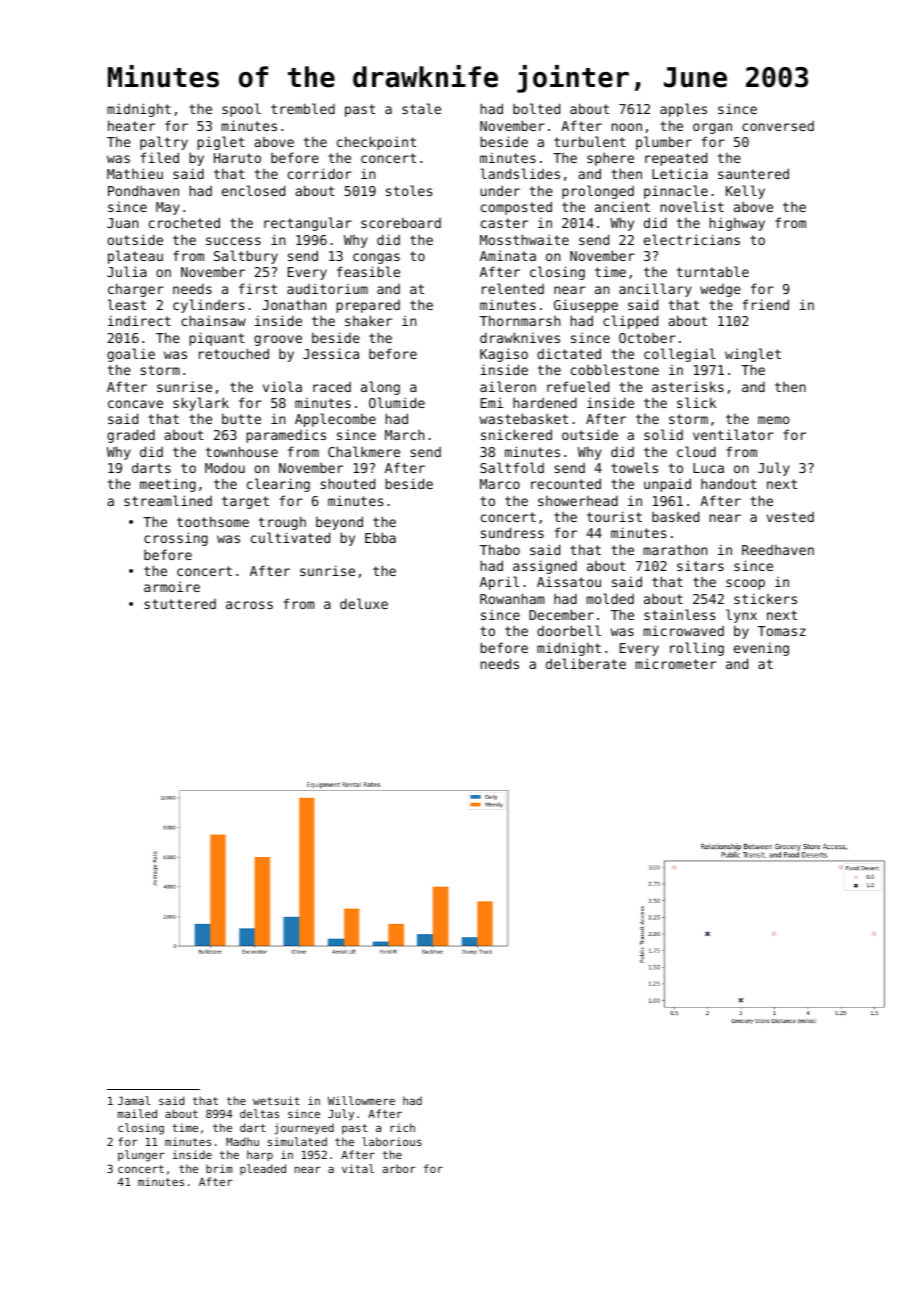 Image resolution: width=924 pixels, height=1308 pixels. What do you see at coordinates (276, 1100) in the screenshot?
I see `wetsuit` at bounding box center [276, 1100].
